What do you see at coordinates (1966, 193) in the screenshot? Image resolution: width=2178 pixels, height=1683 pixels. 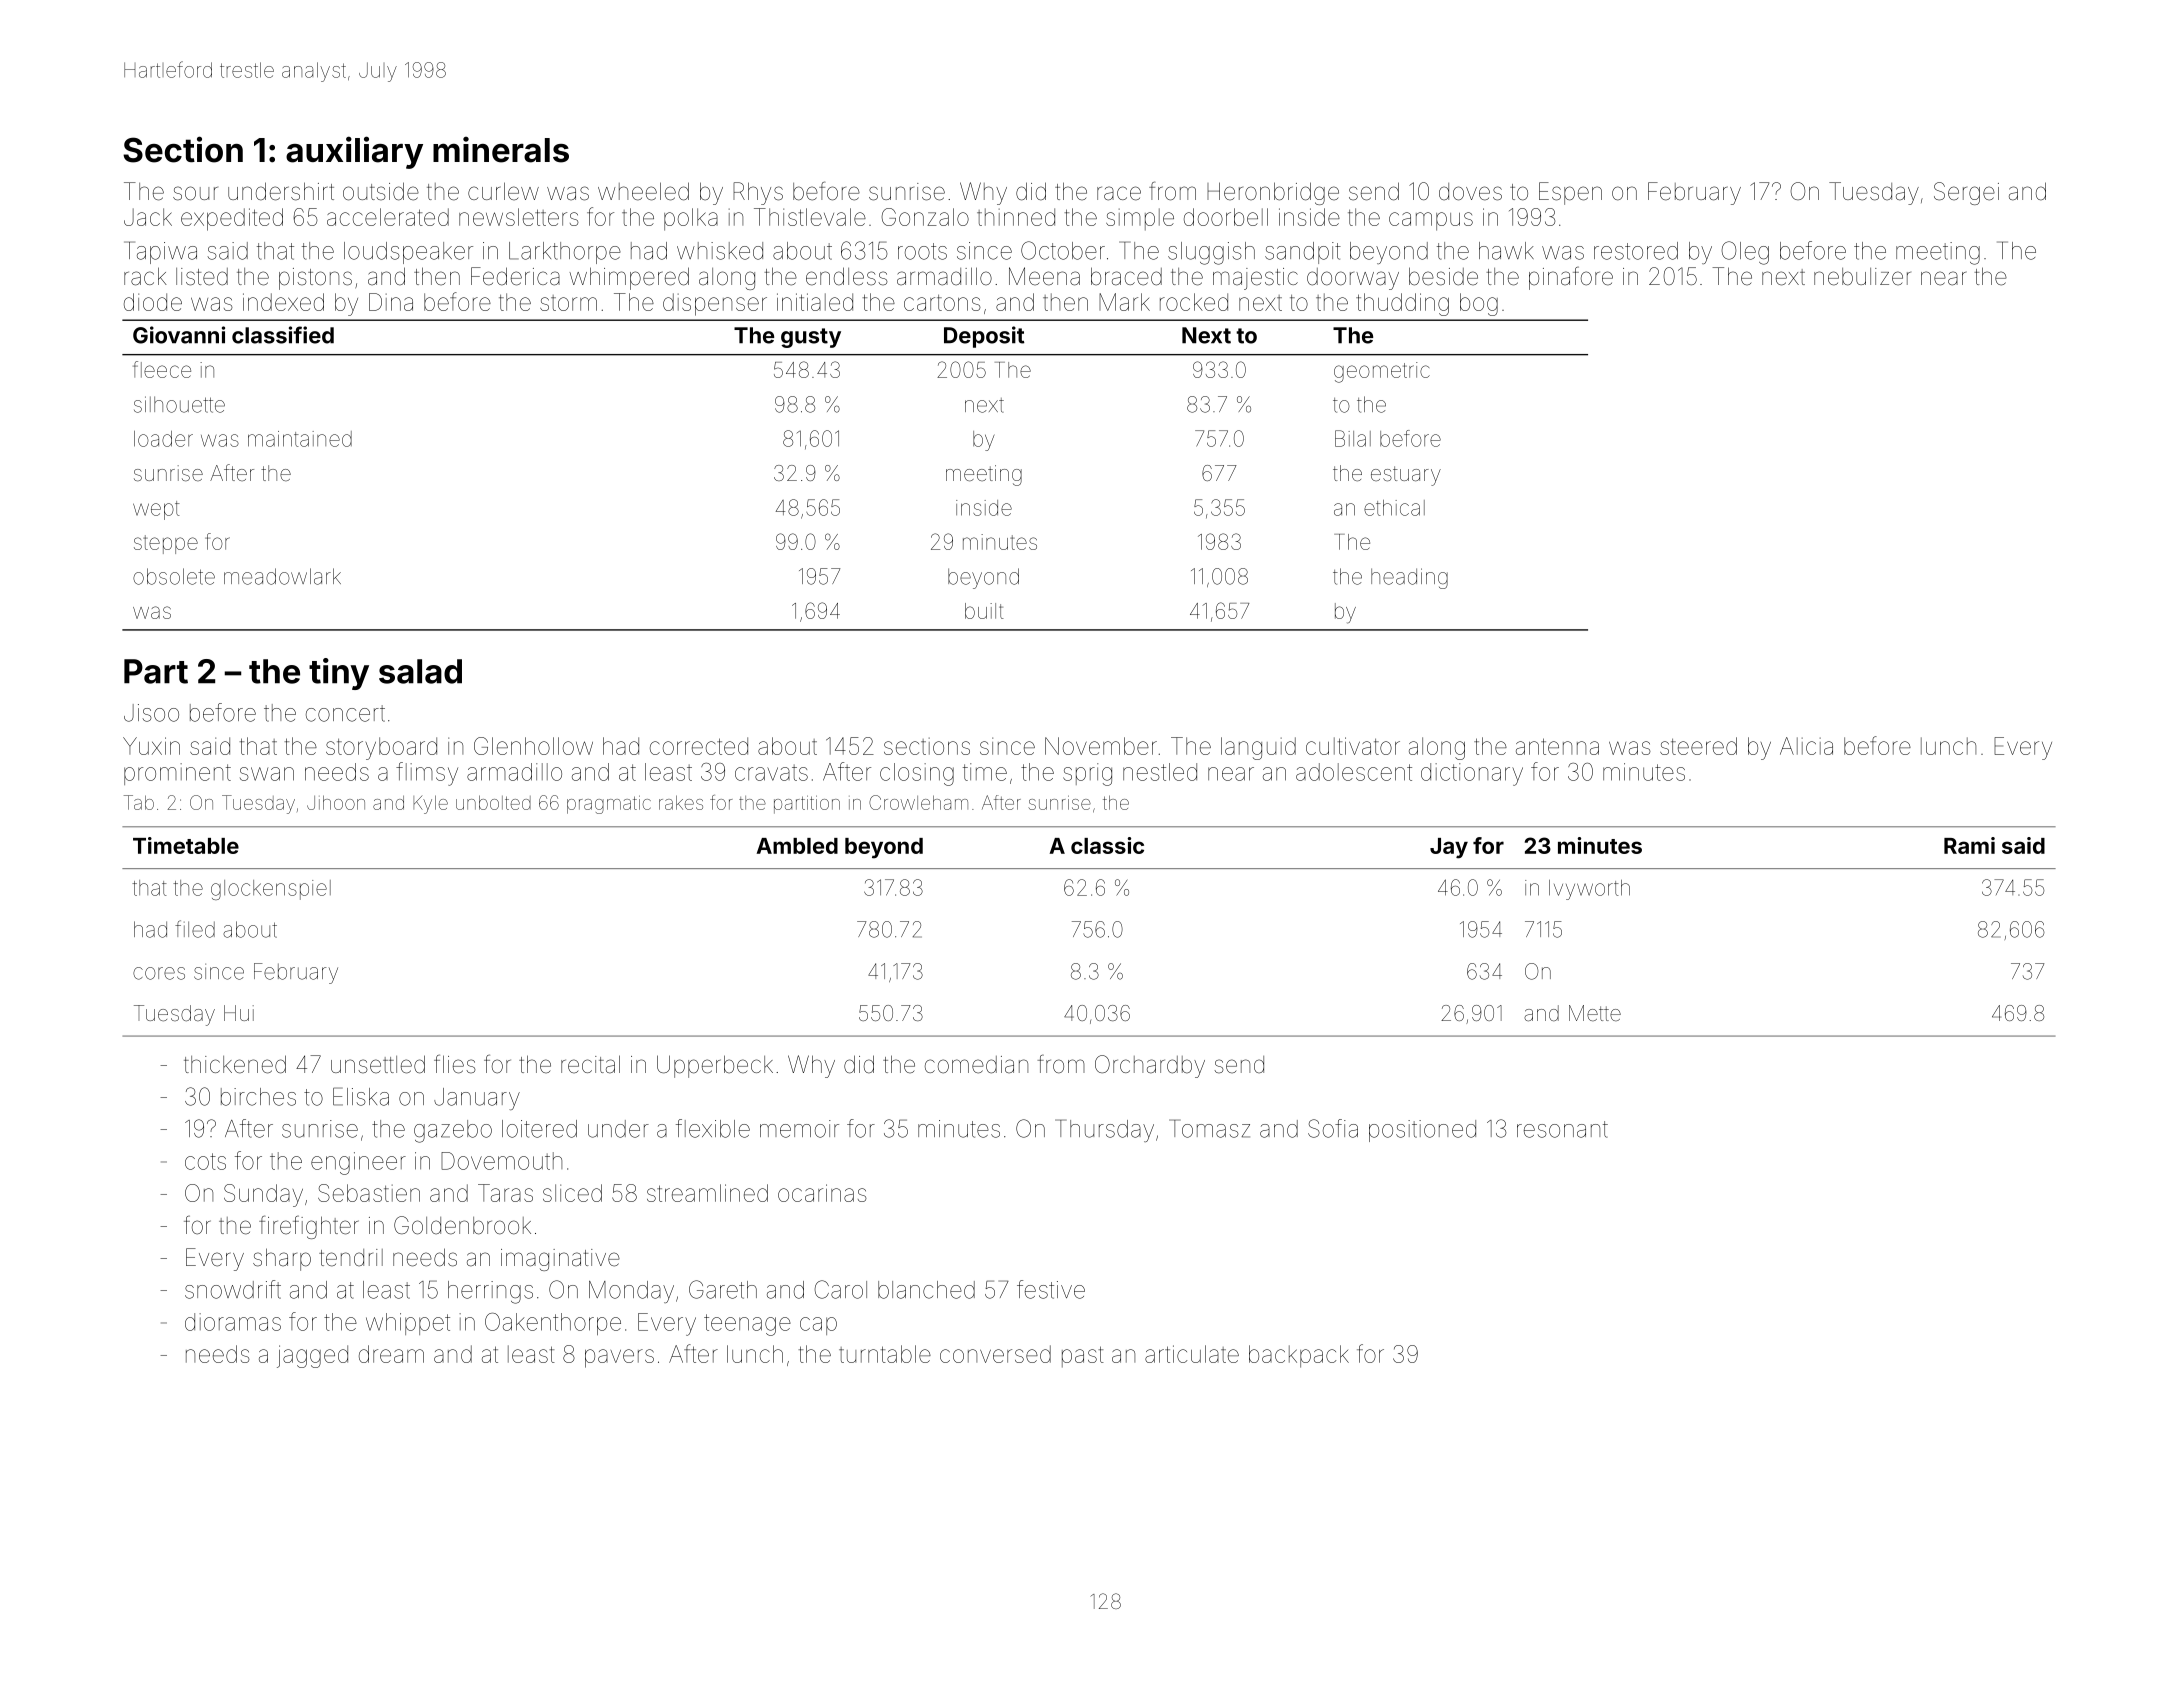 I see `Sergei` at bounding box center [1966, 193].
